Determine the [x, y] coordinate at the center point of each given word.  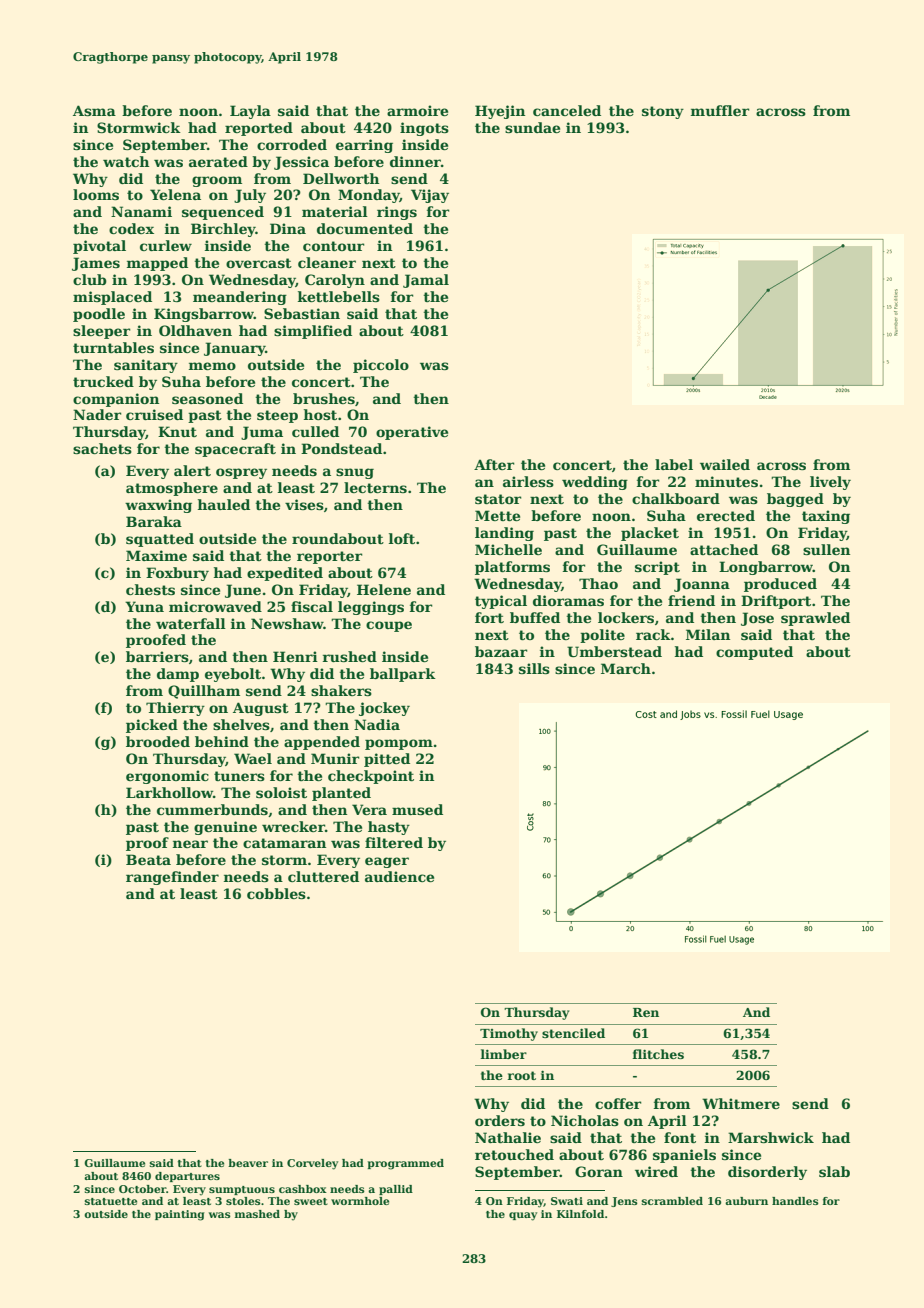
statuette [111, 1201]
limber [503, 1054]
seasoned [207, 398]
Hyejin [500, 112]
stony [663, 112]
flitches [658, 1054]
